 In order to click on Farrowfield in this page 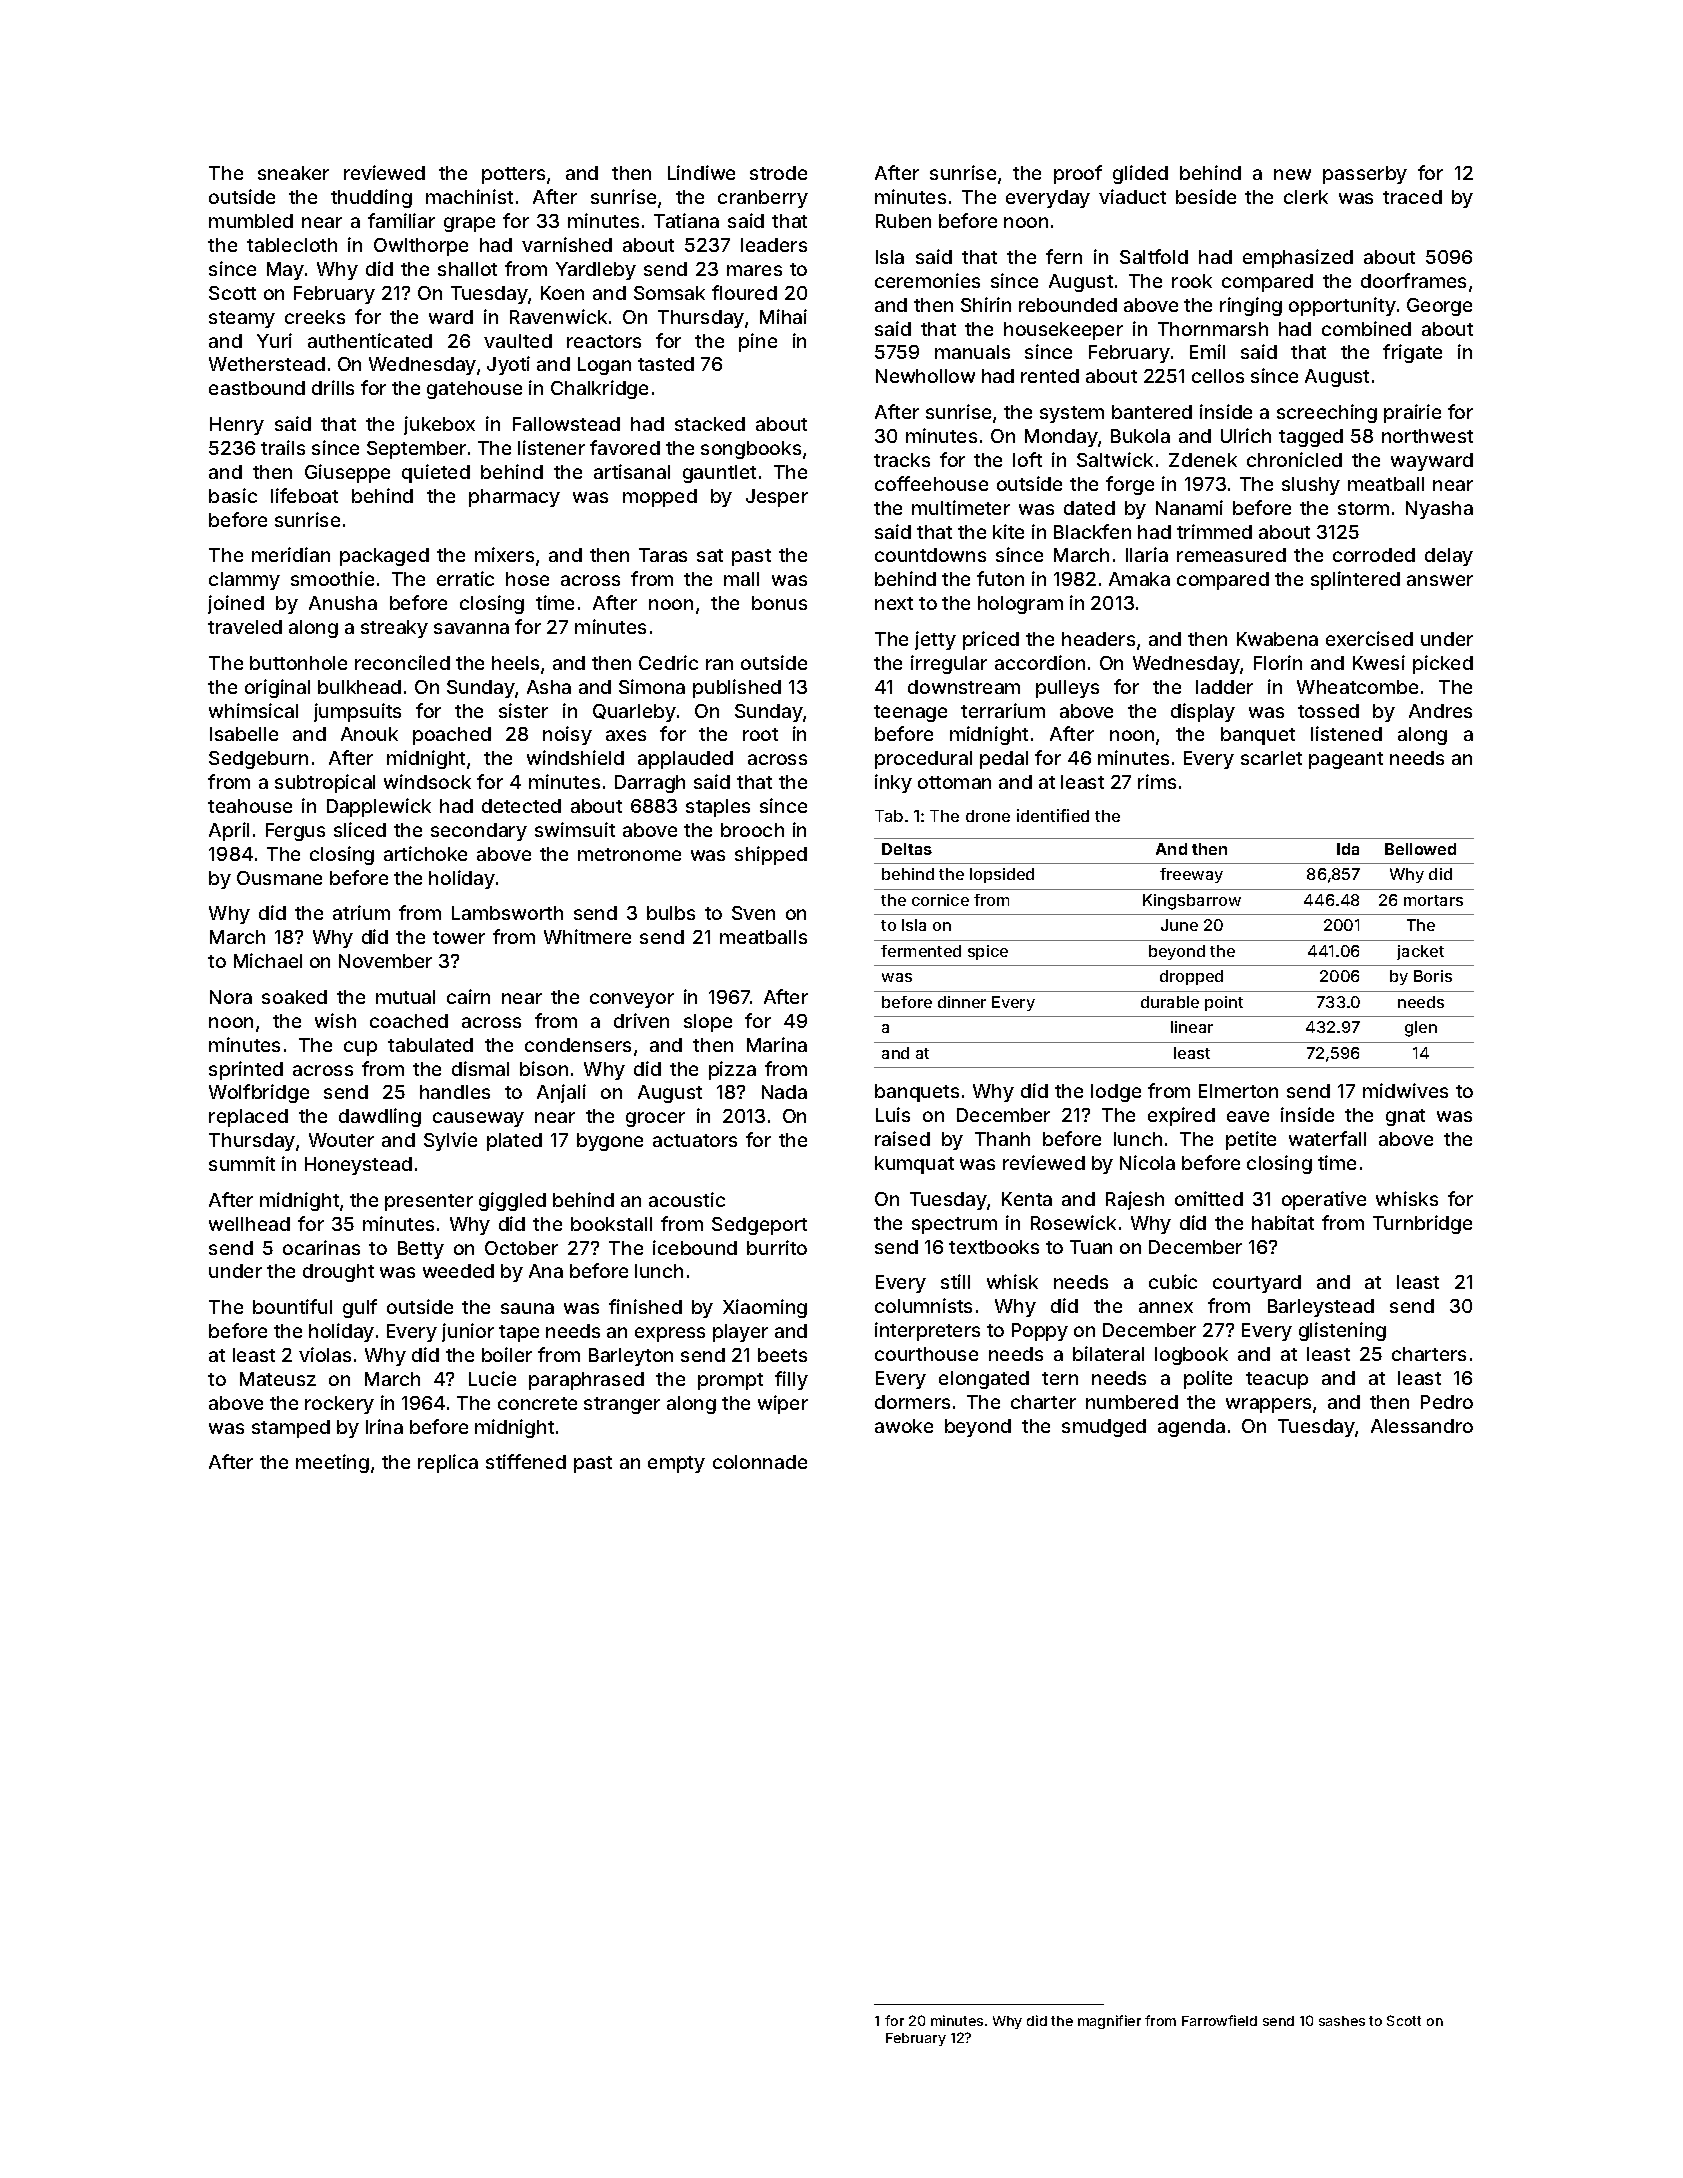, I will do `click(1219, 2020)`.
